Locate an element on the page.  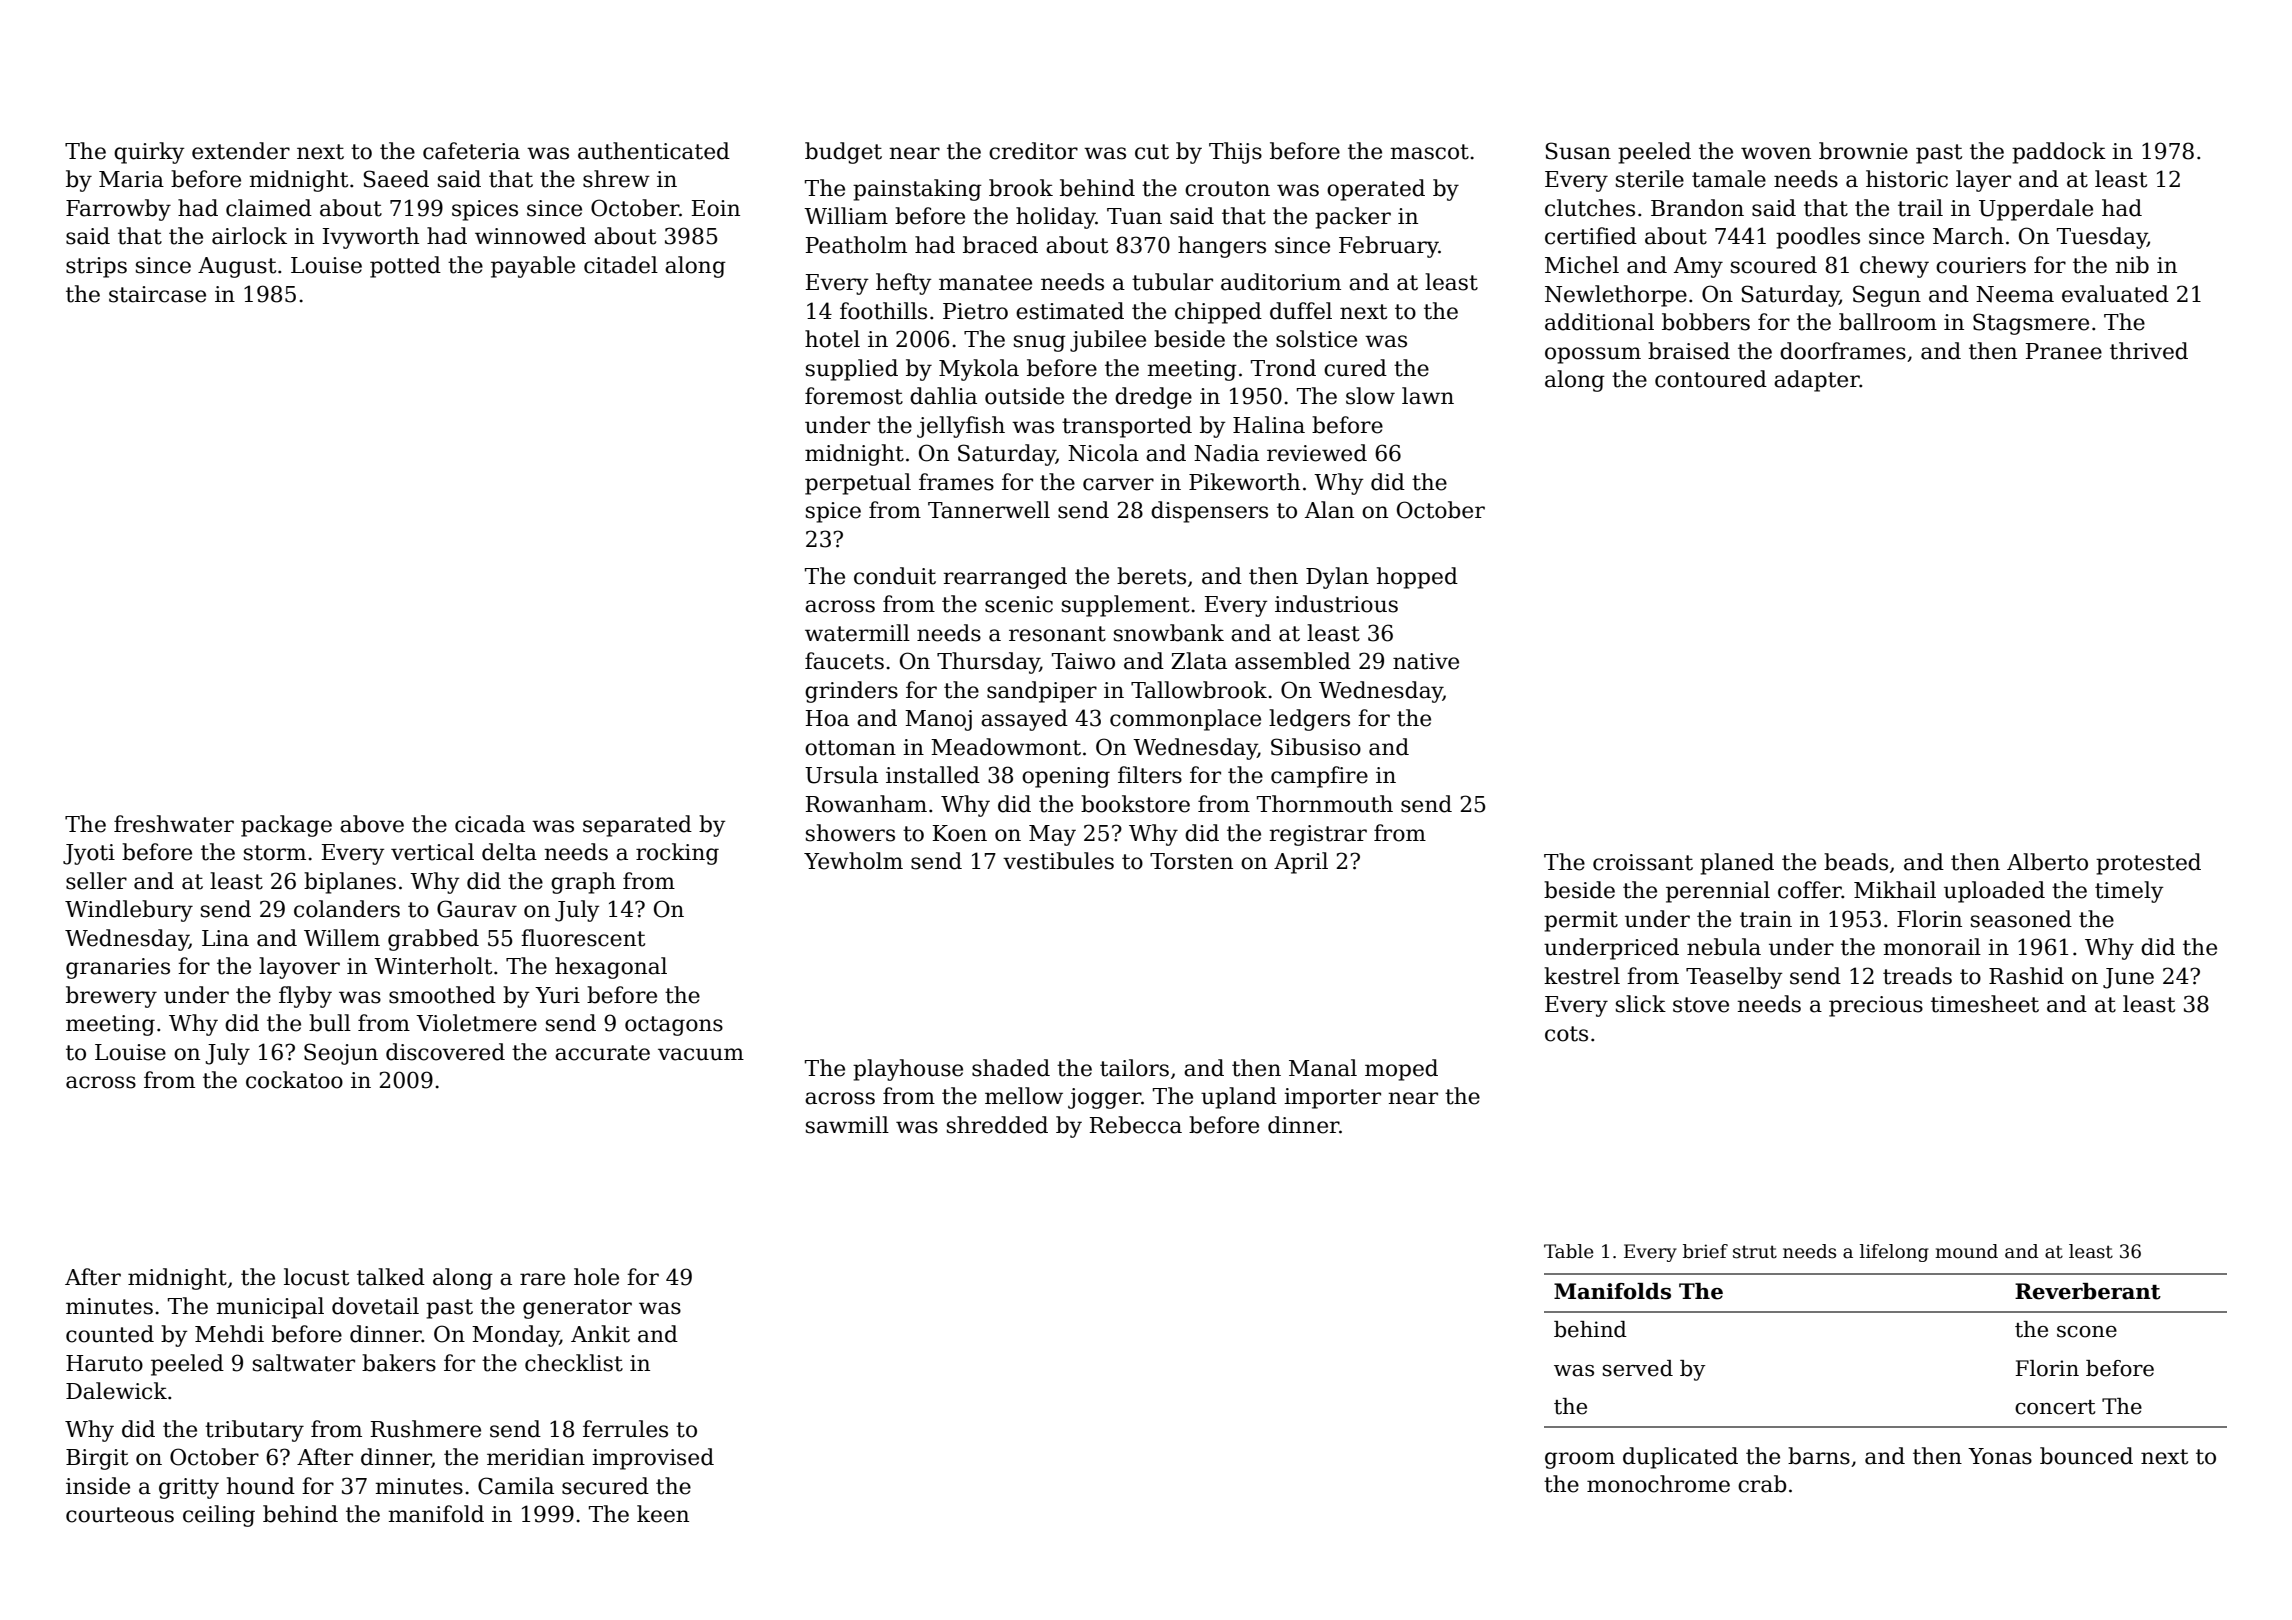
inside is located at coordinates (98, 1486).
